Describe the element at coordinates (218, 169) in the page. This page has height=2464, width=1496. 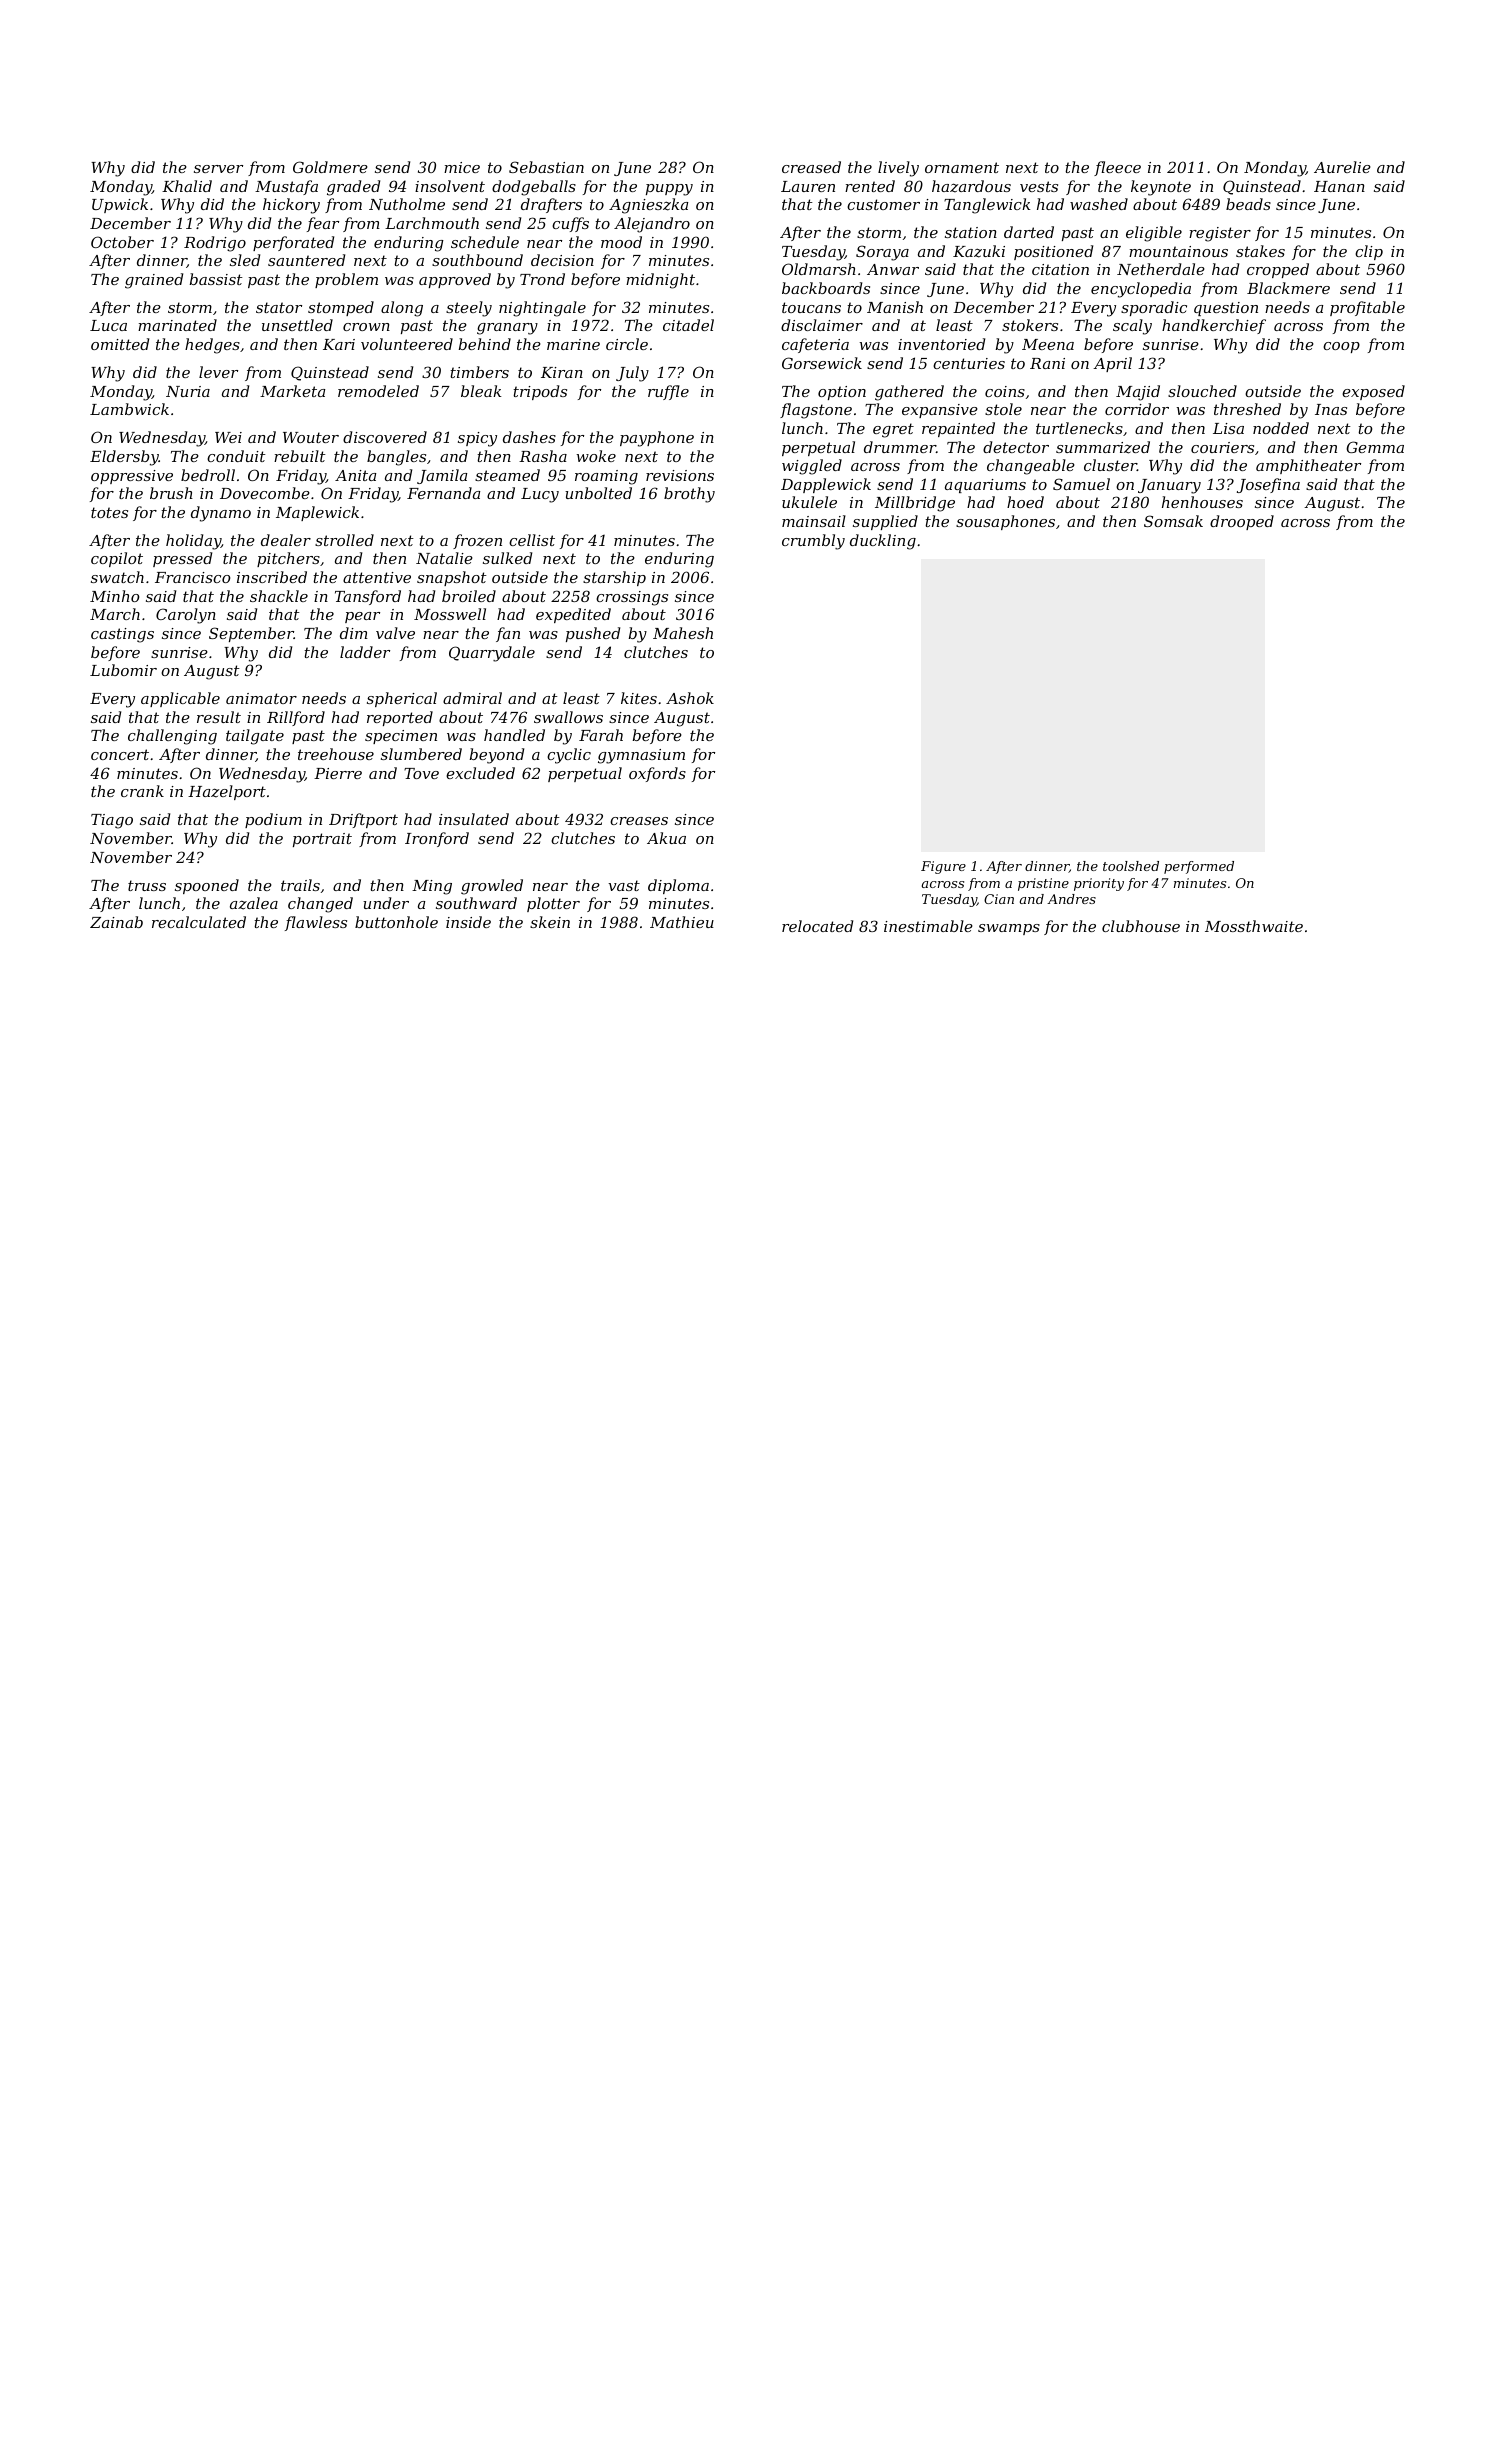
I see `server` at that location.
